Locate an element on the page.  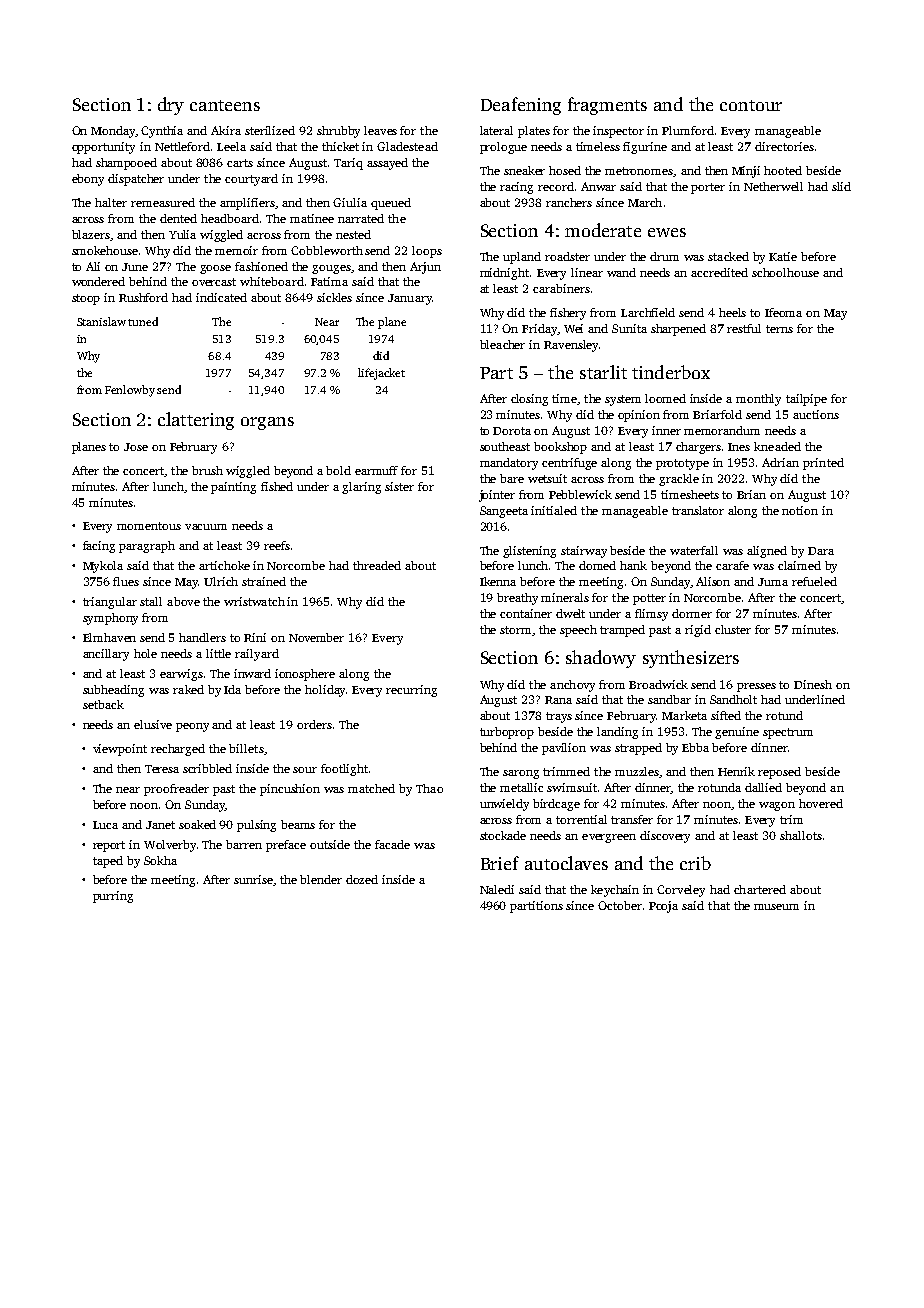
racing is located at coordinates (516, 188).
